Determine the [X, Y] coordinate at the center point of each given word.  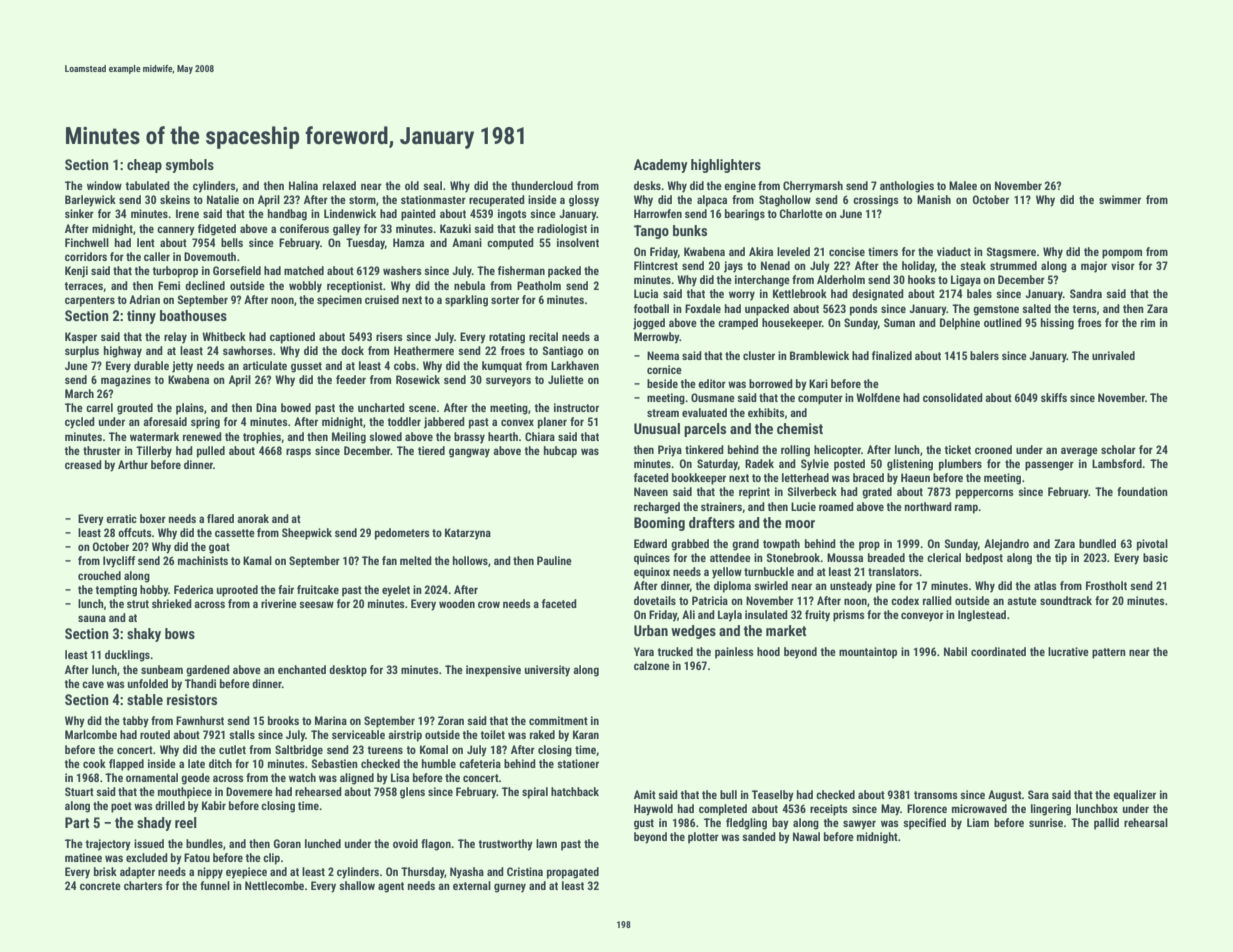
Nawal [806, 836]
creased [83, 464]
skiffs [1054, 397]
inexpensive [493, 671]
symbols [190, 166]
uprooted [237, 591]
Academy [661, 166]
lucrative [1068, 651]
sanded [759, 836]
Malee [963, 185]
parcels [705, 430]
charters [143, 885]
